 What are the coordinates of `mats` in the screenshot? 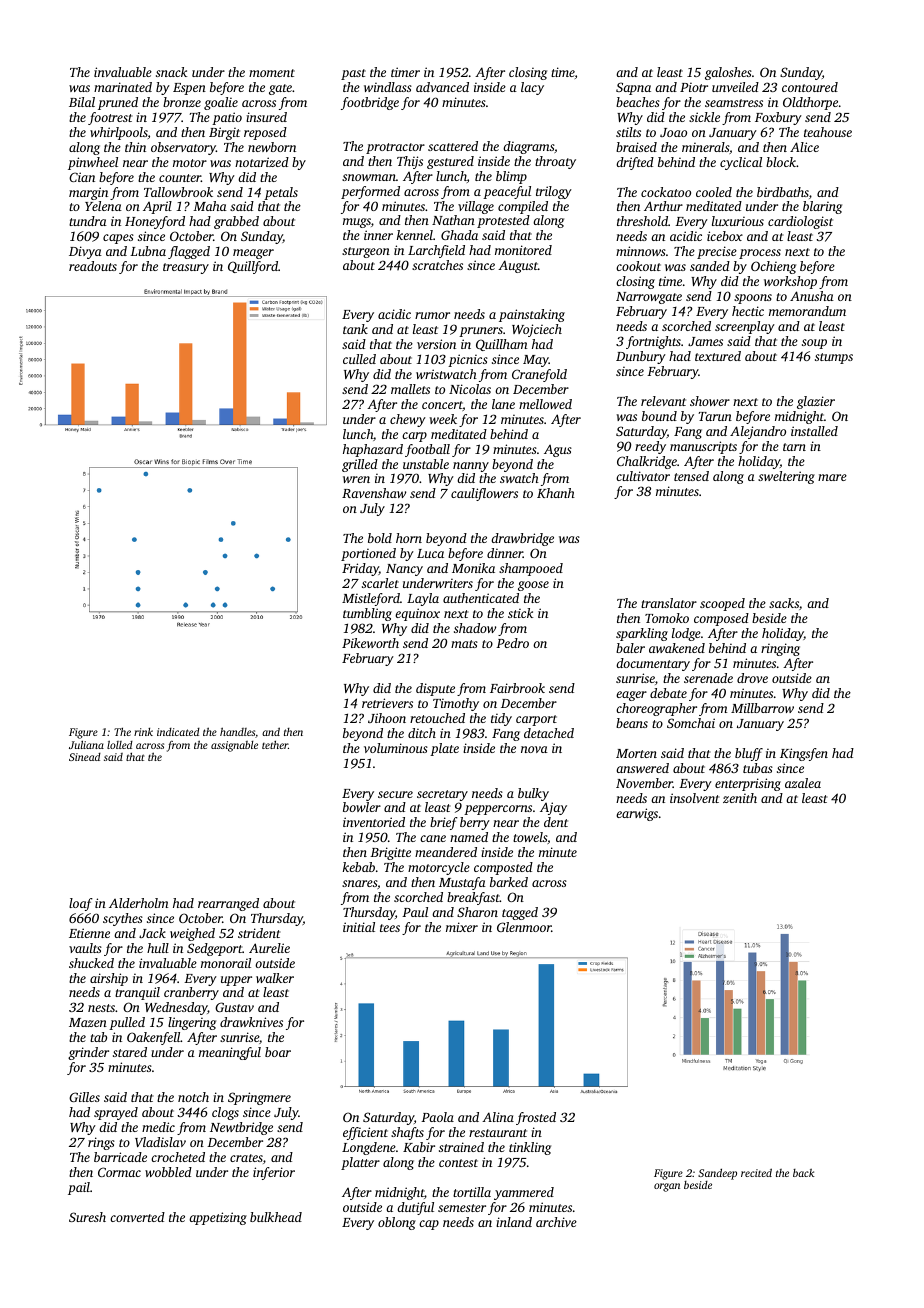 It's located at (464, 644).
